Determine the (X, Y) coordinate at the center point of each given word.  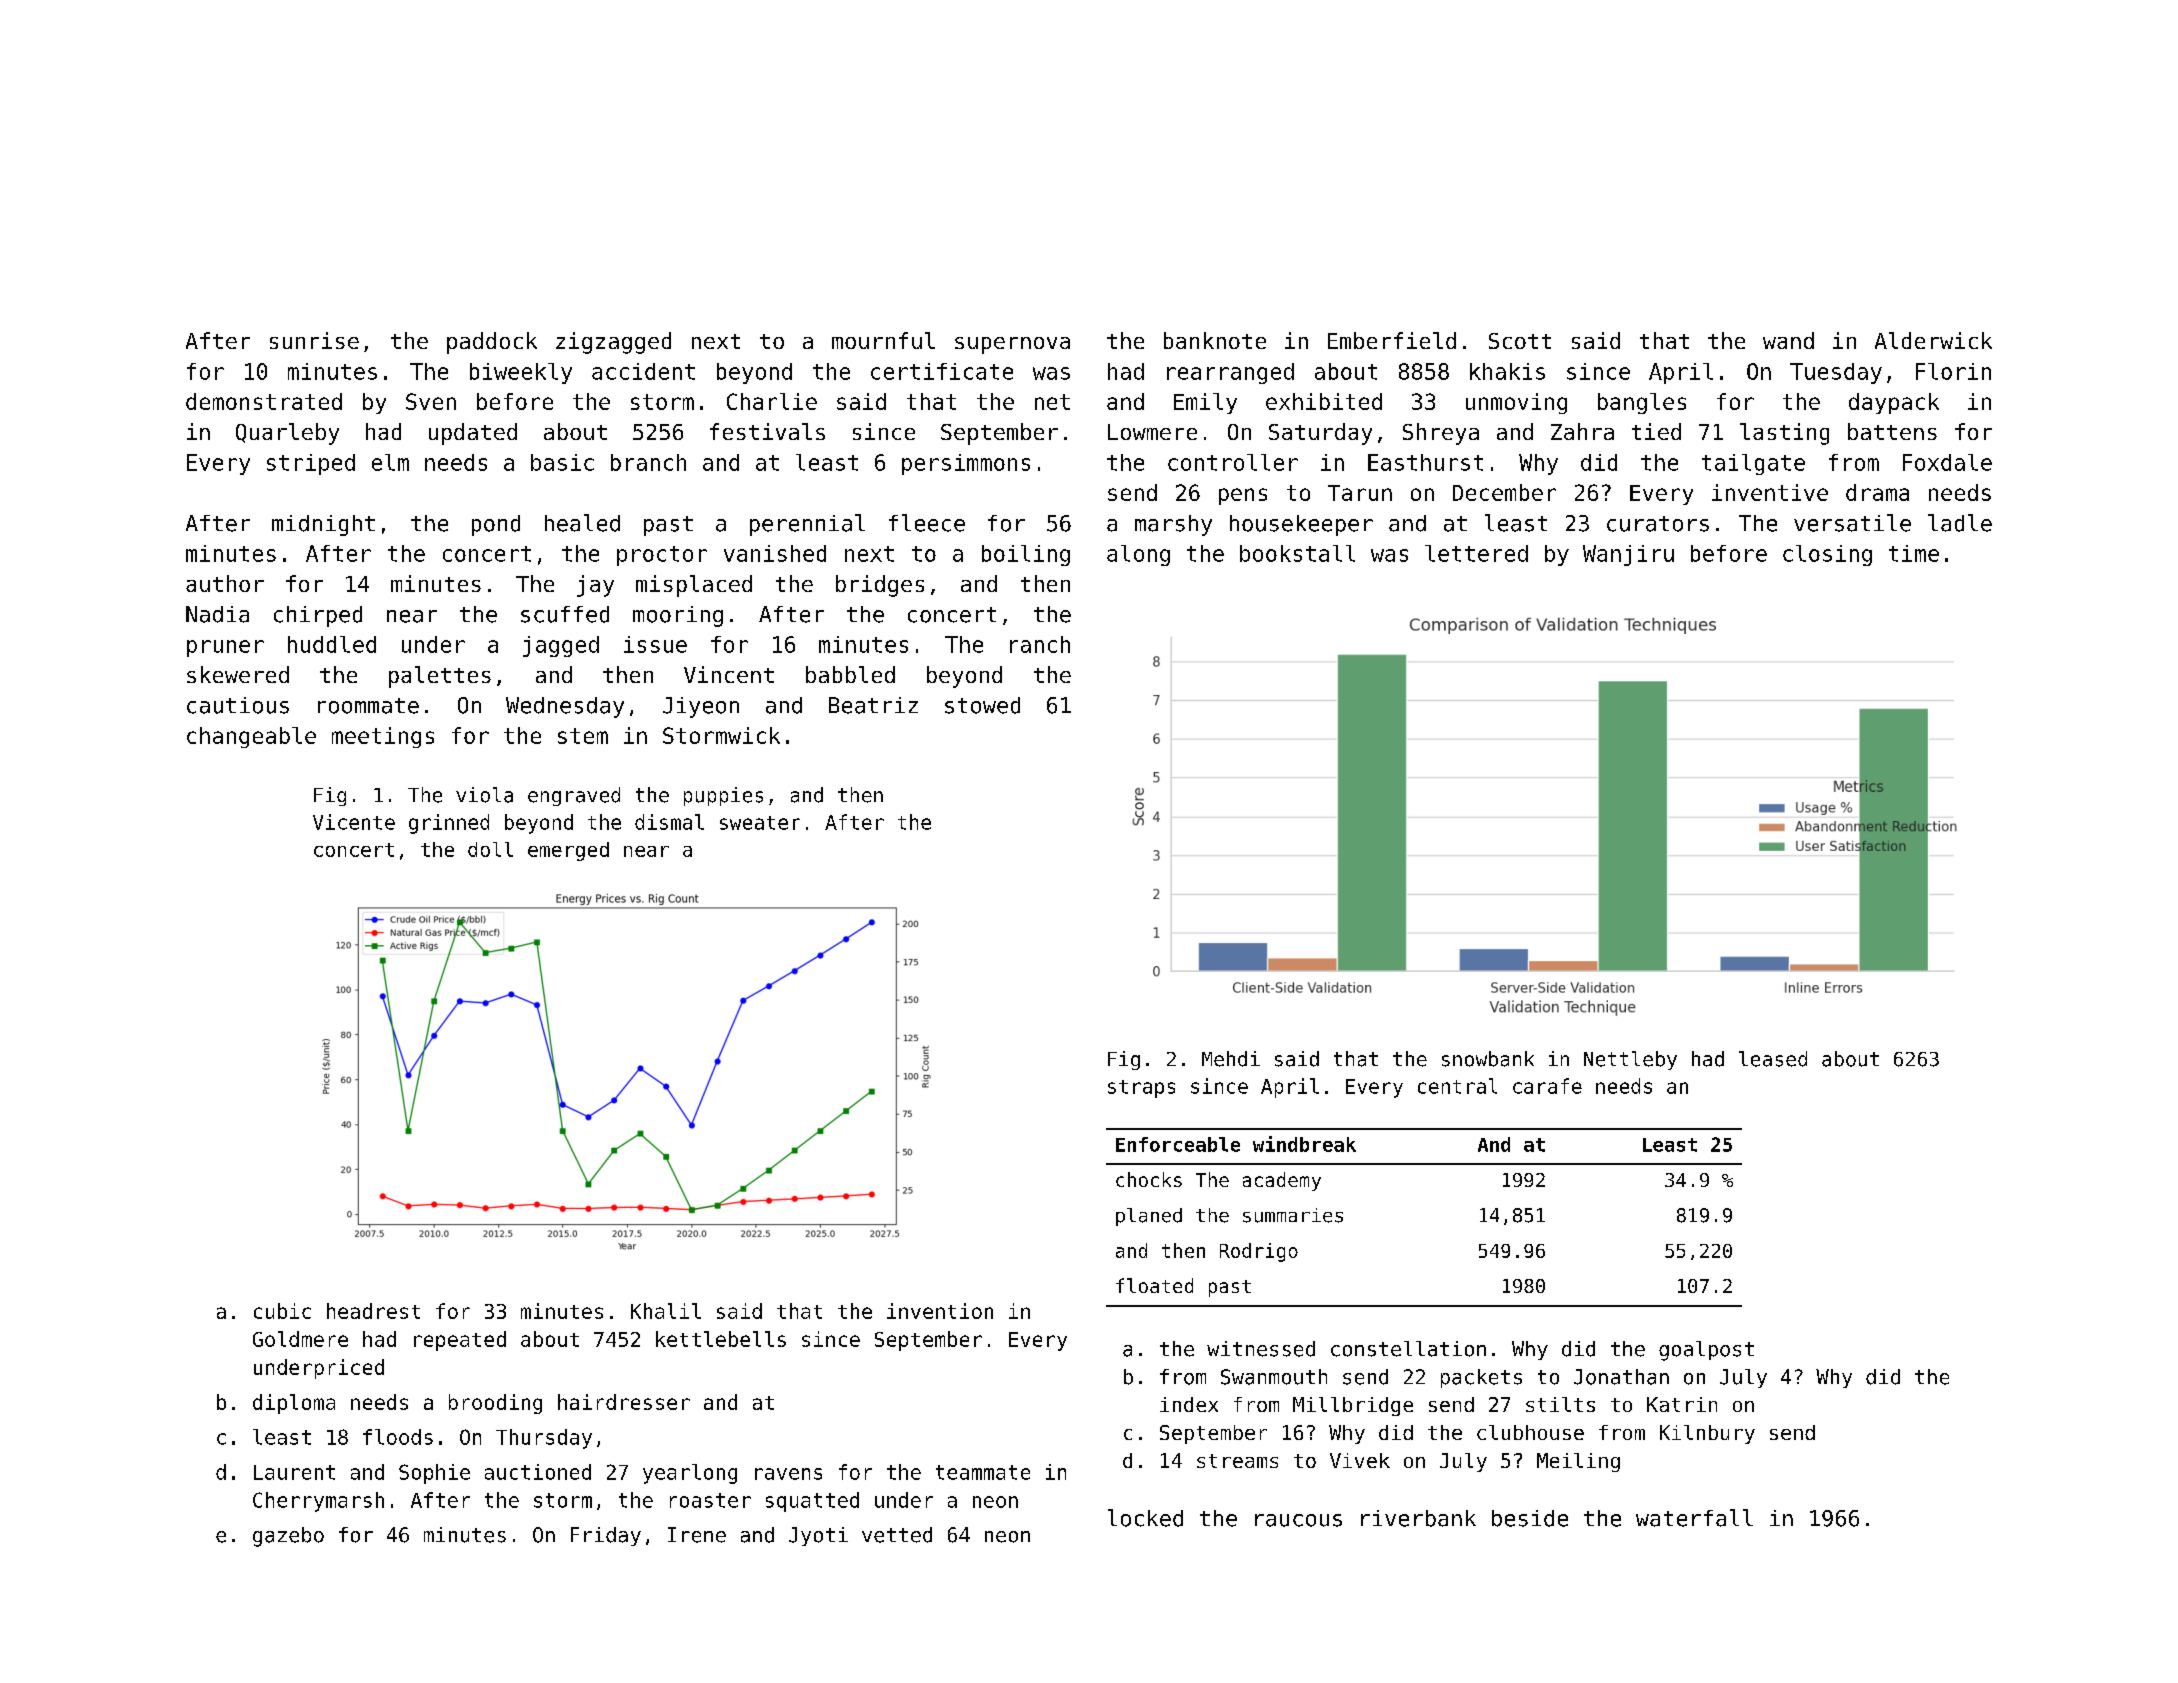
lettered (1476, 553)
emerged (568, 851)
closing (1827, 555)
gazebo (288, 1537)
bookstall (1297, 553)
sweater (760, 823)
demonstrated (264, 401)
